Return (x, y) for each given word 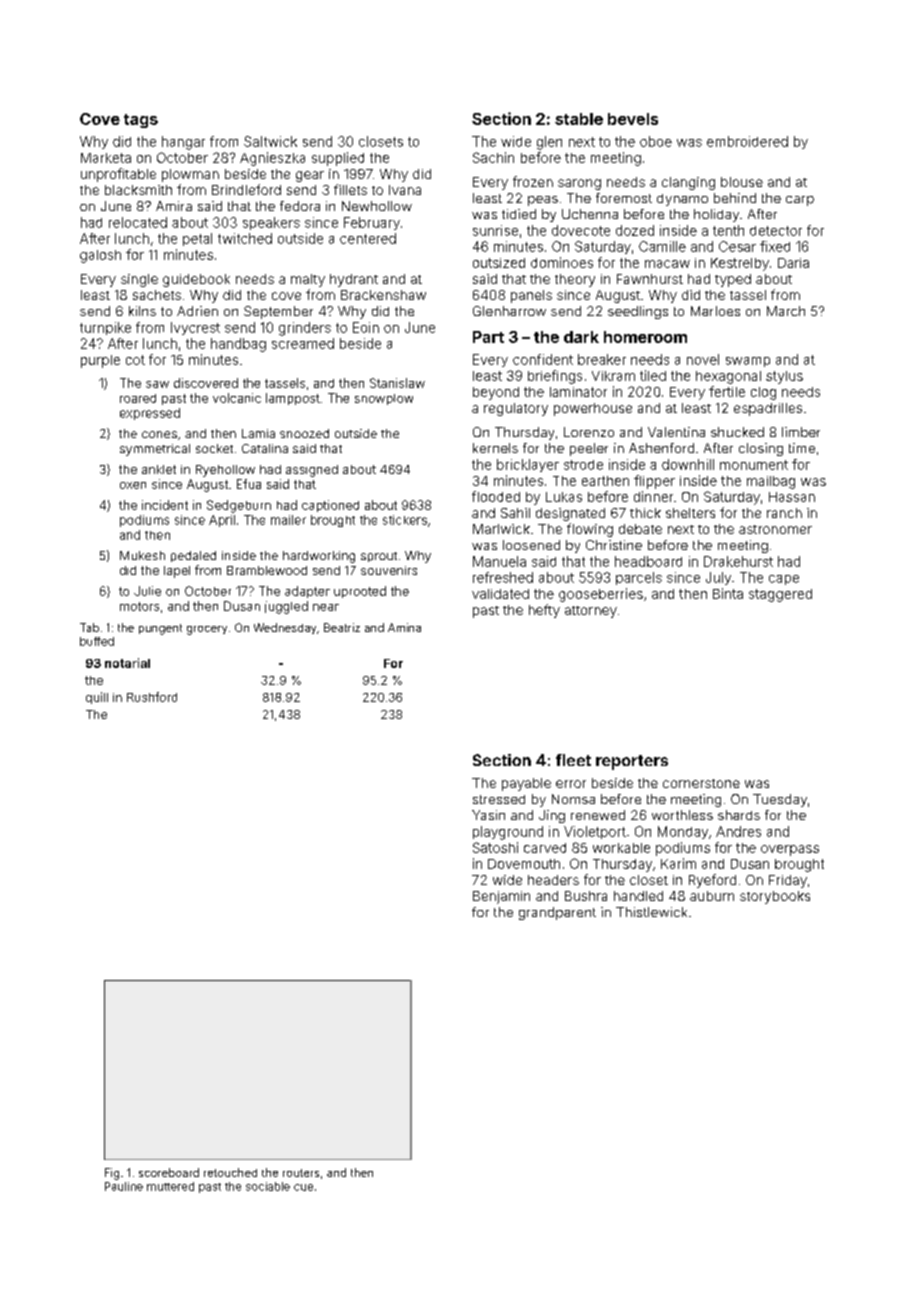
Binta (728, 593)
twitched (245, 238)
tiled (653, 375)
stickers (405, 520)
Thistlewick (651, 912)
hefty (544, 611)
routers (301, 1173)
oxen (133, 485)
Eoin (366, 327)
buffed (97, 641)
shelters (690, 513)
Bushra (586, 896)
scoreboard (169, 1172)
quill (97, 698)
